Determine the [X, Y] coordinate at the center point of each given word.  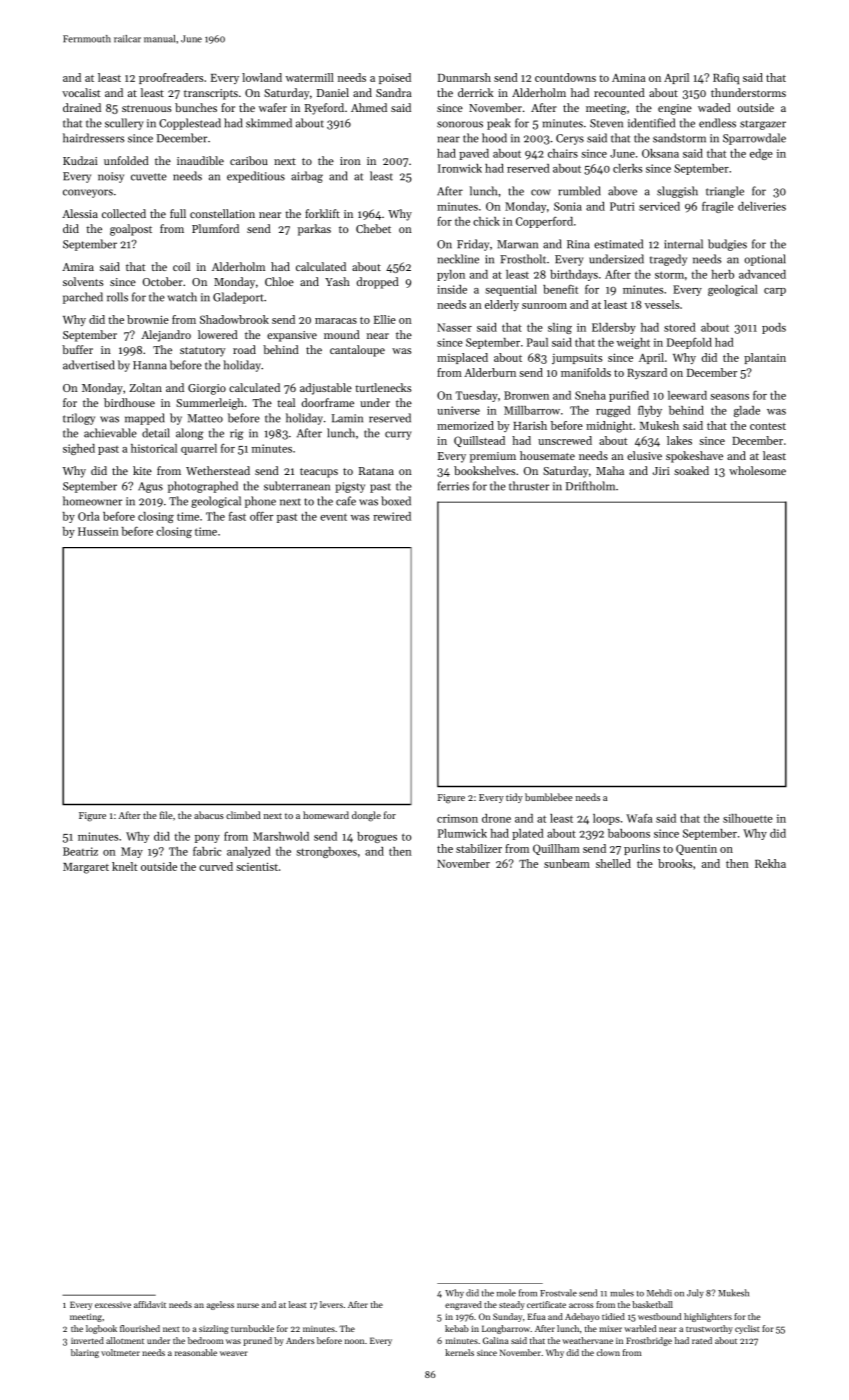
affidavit [150, 1304]
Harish [530, 425]
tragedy [668, 260]
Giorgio [207, 389]
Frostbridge [649, 1341]
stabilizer [479, 848]
